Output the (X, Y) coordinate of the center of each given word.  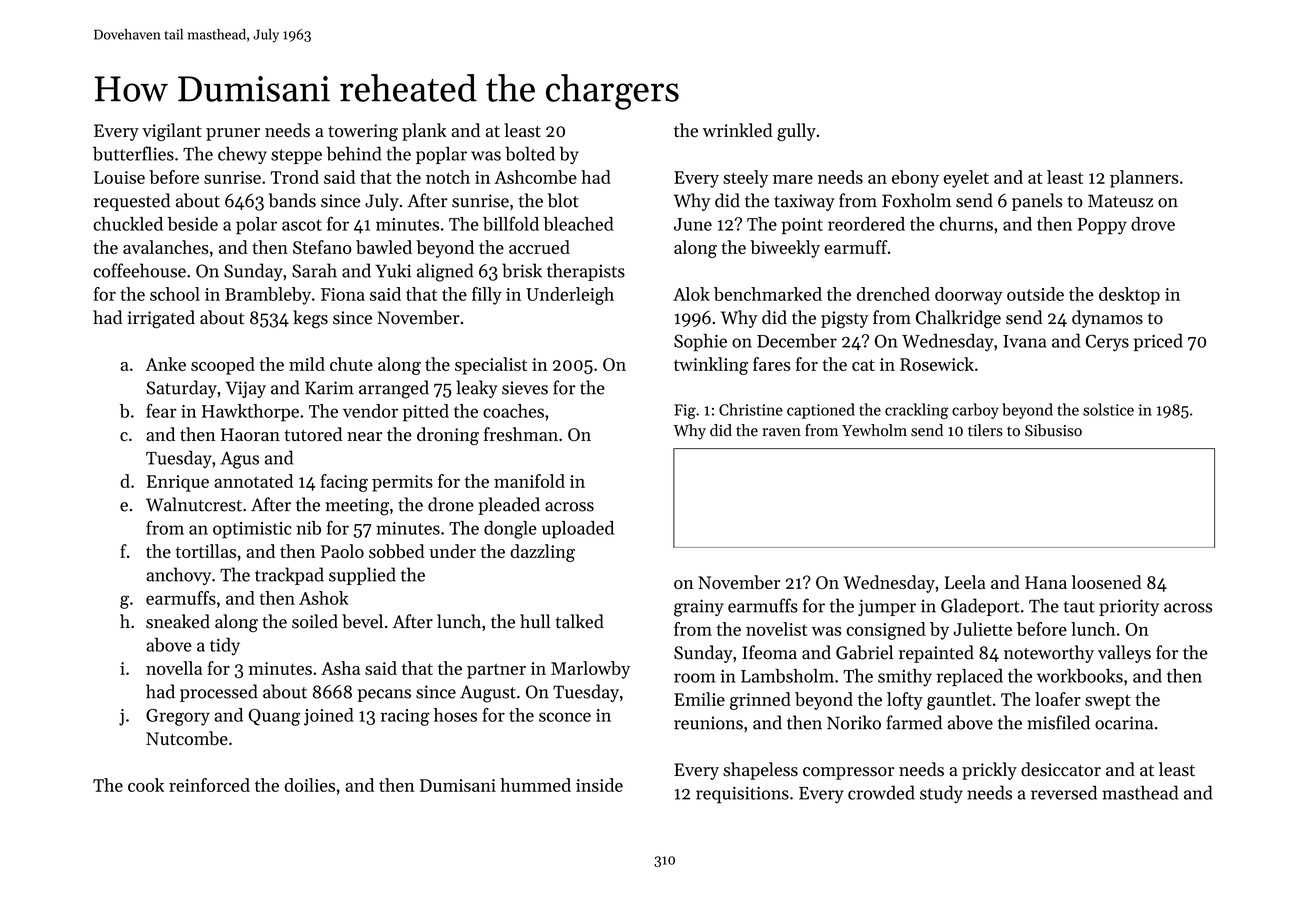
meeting (357, 507)
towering (363, 132)
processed (219, 693)
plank (424, 132)
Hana (1046, 582)
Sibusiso (1053, 430)
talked (580, 621)
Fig (685, 411)
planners (1144, 179)
